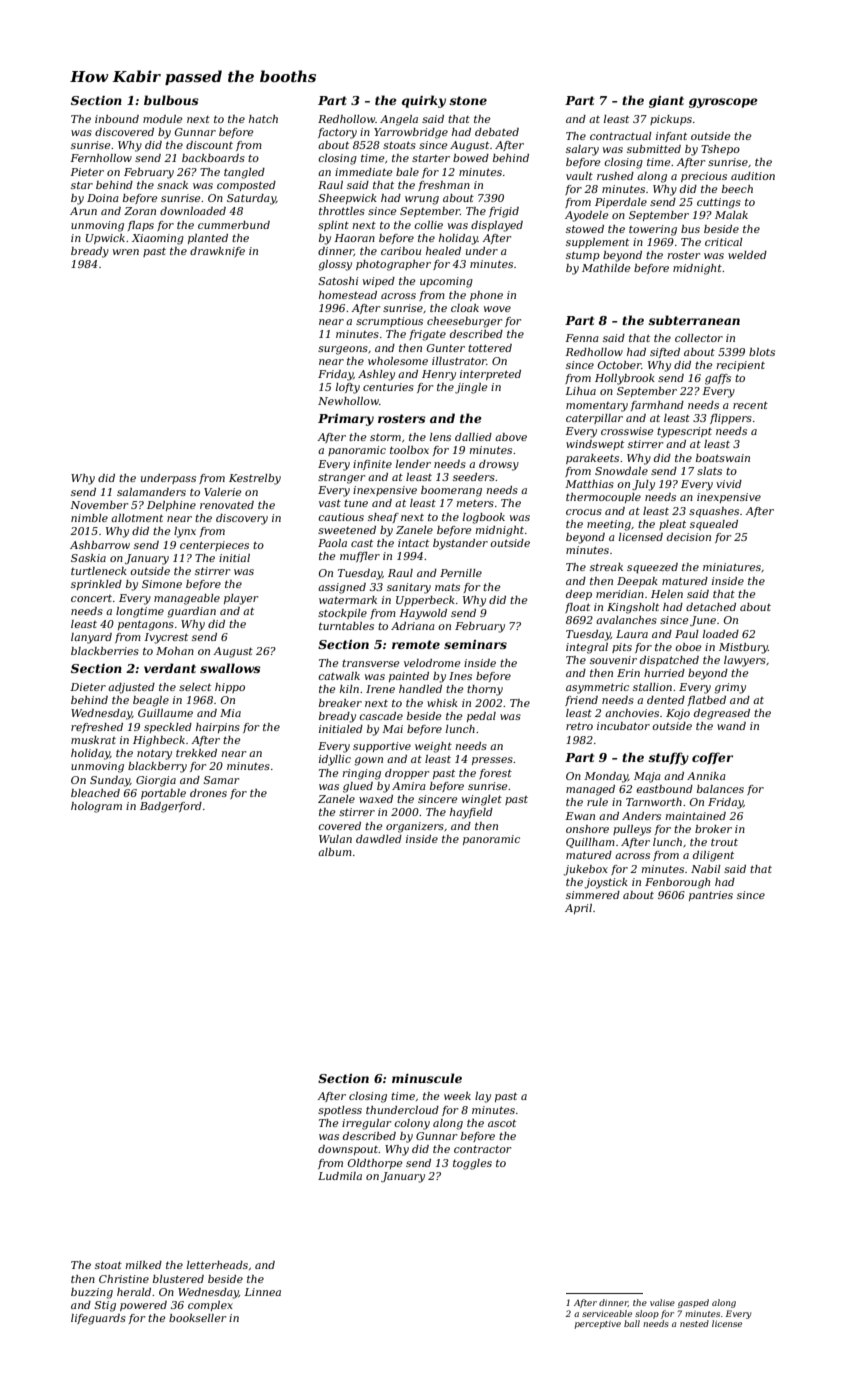 This document has height=1400, width=849. Describe the element at coordinates (171, 100) in the document. I see `bulbous` at that location.
